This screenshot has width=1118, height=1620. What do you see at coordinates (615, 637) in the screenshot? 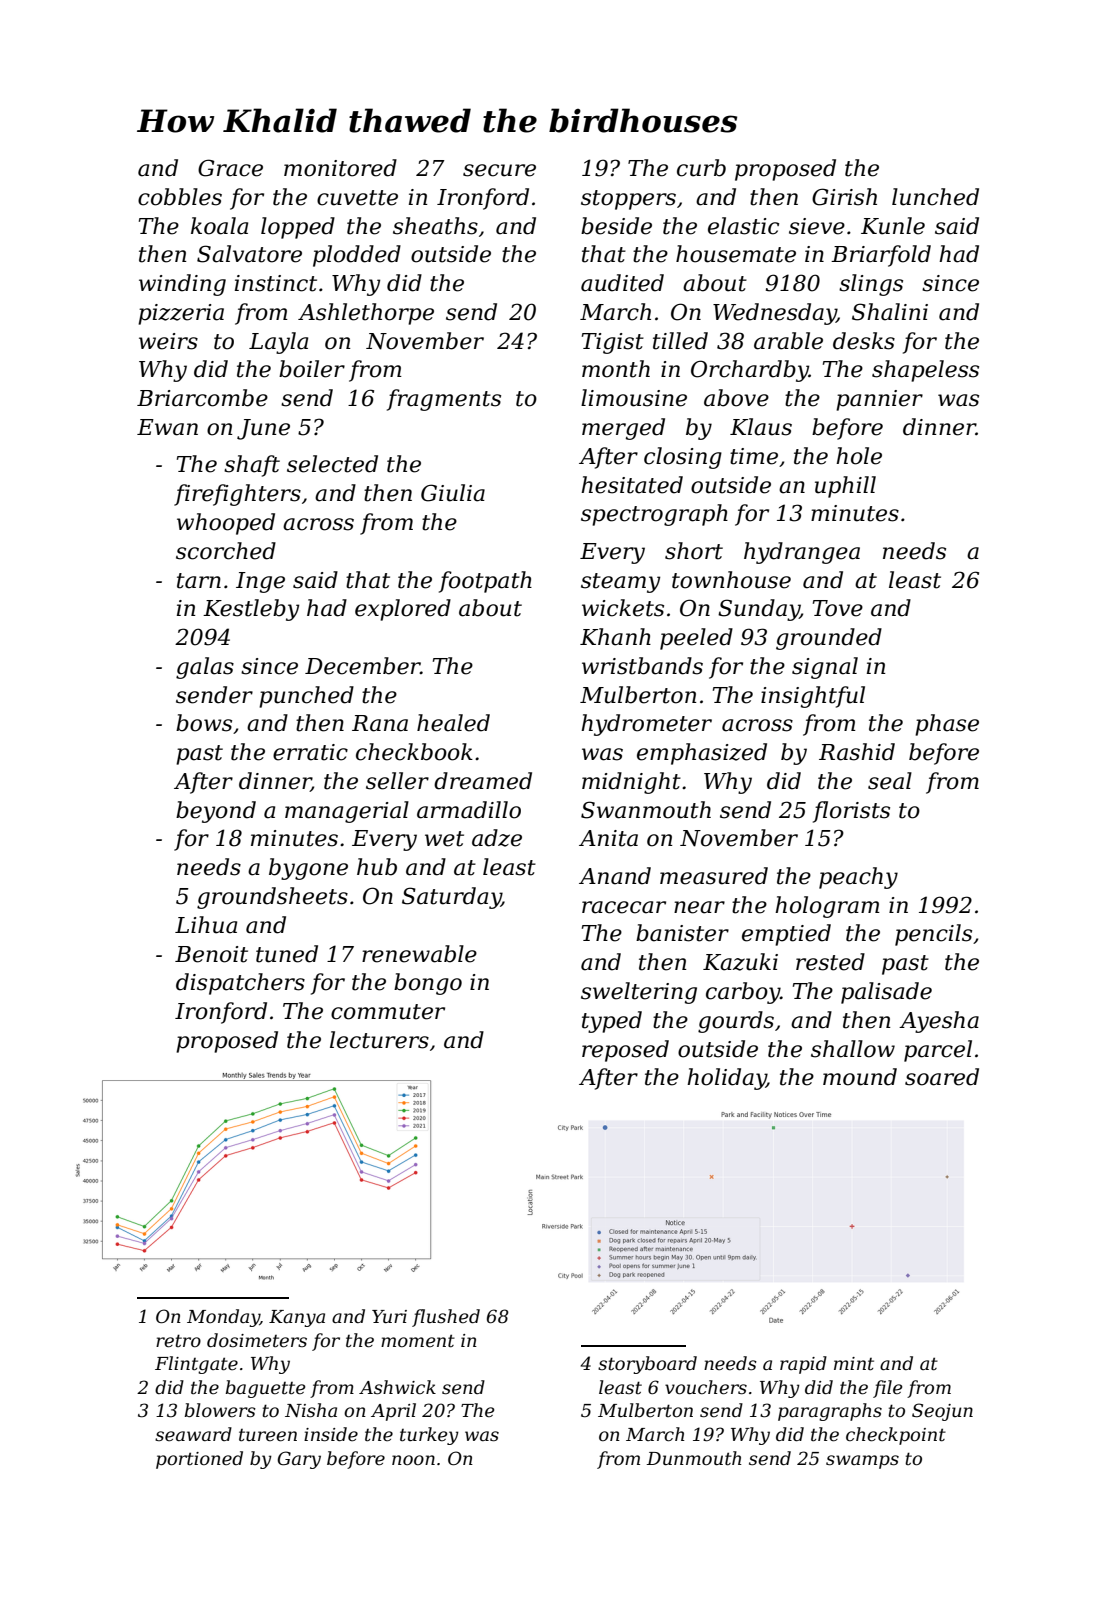
I see `Khanh` at bounding box center [615, 637].
